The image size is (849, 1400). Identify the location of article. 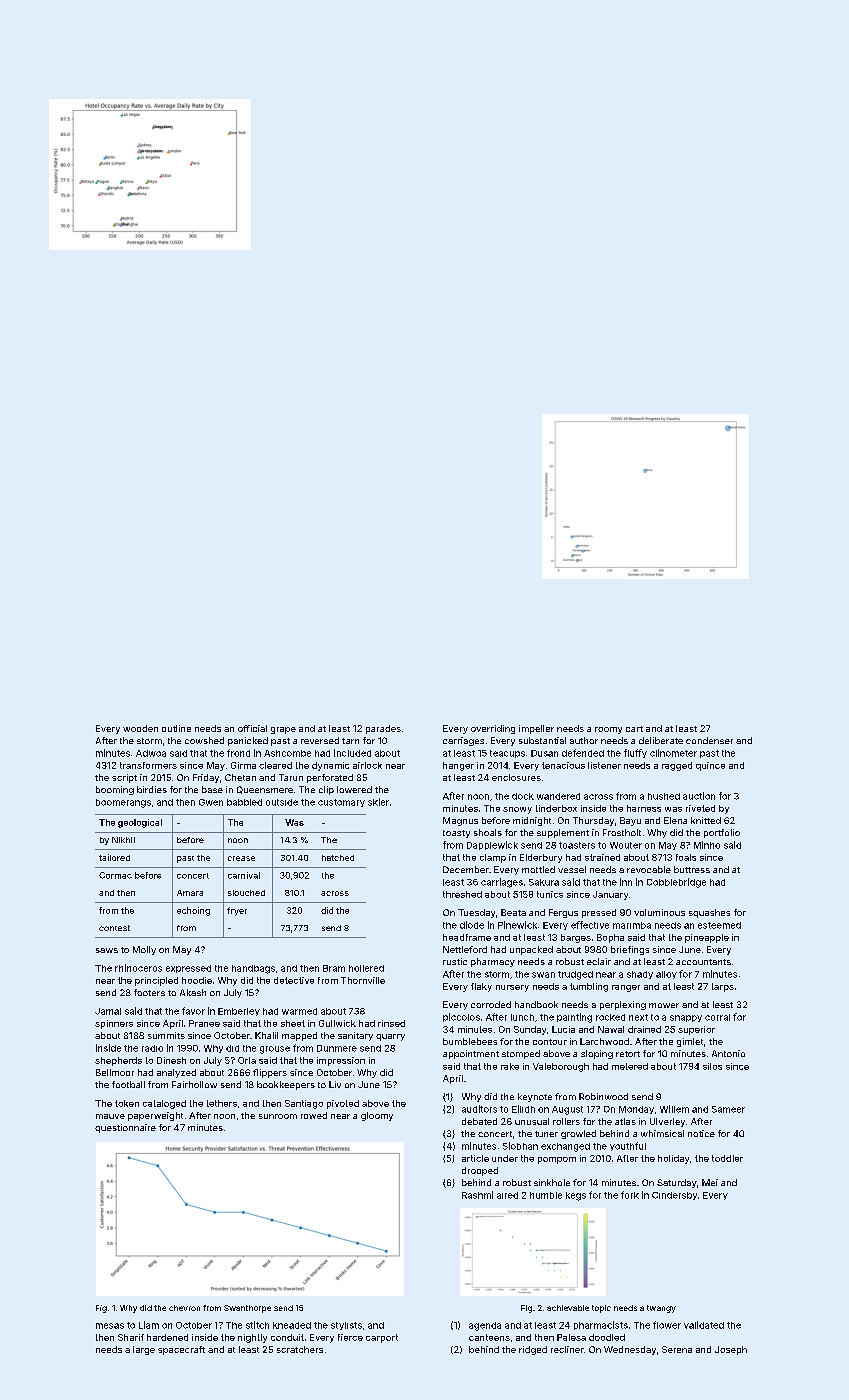
(475, 1158).
